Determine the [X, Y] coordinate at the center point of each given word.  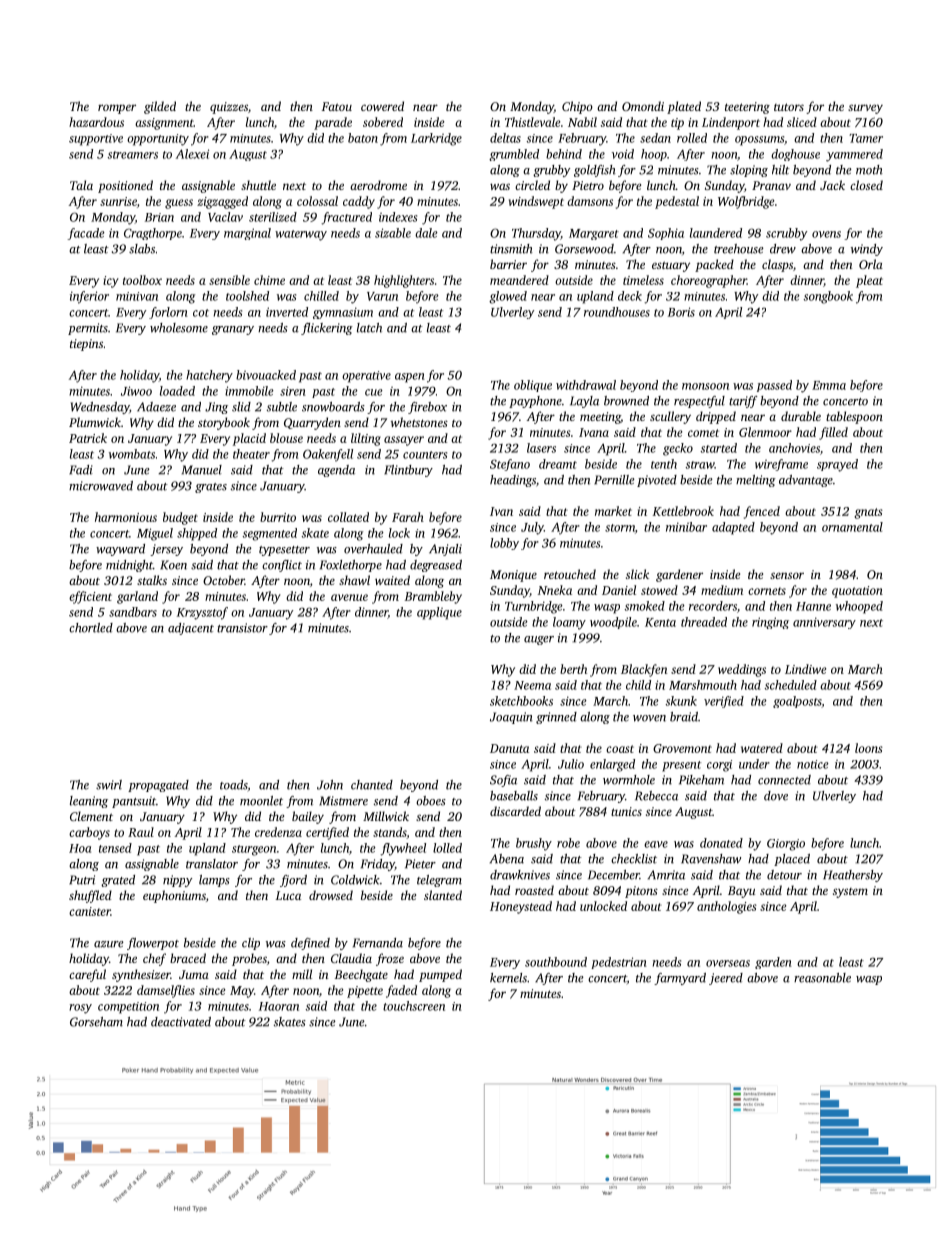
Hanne [813, 606]
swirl [109, 785]
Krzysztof [202, 613]
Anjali [445, 550]
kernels [508, 978]
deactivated [181, 1022]
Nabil [582, 122]
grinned [556, 718]
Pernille [614, 480]
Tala [81, 185]
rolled [692, 138]
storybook [224, 423]
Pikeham [701, 780]
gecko [678, 449]
